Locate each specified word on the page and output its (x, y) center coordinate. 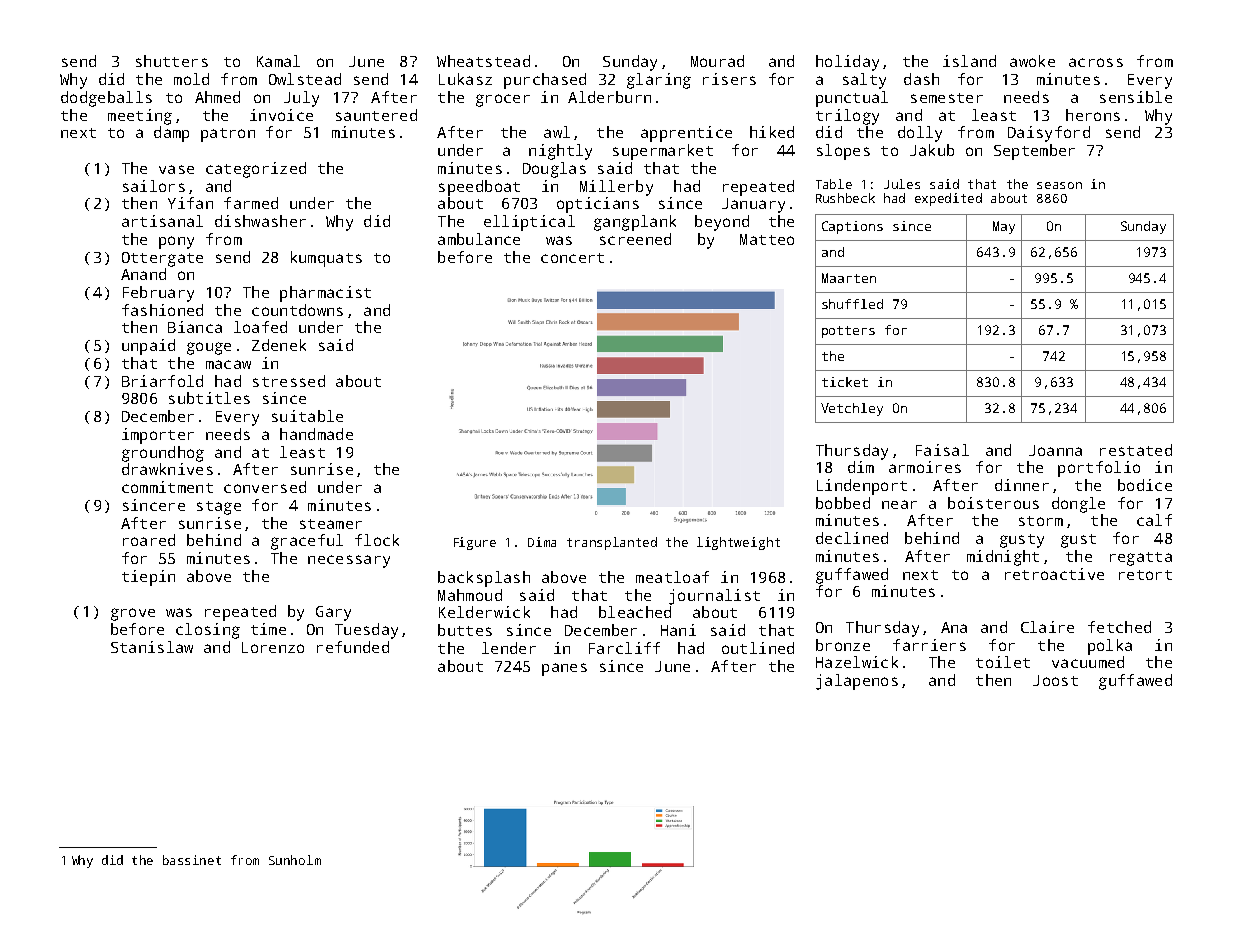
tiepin (148, 578)
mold (191, 79)
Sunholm (295, 860)
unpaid (148, 347)
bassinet (192, 860)
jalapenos (857, 682)
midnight (1003, 558)
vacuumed (1088, 662)
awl (557, 132)
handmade (316, 434)
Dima (542, 542)
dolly (920, 134)
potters (848, 332)
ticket (845, 382)
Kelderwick (484, 612)
